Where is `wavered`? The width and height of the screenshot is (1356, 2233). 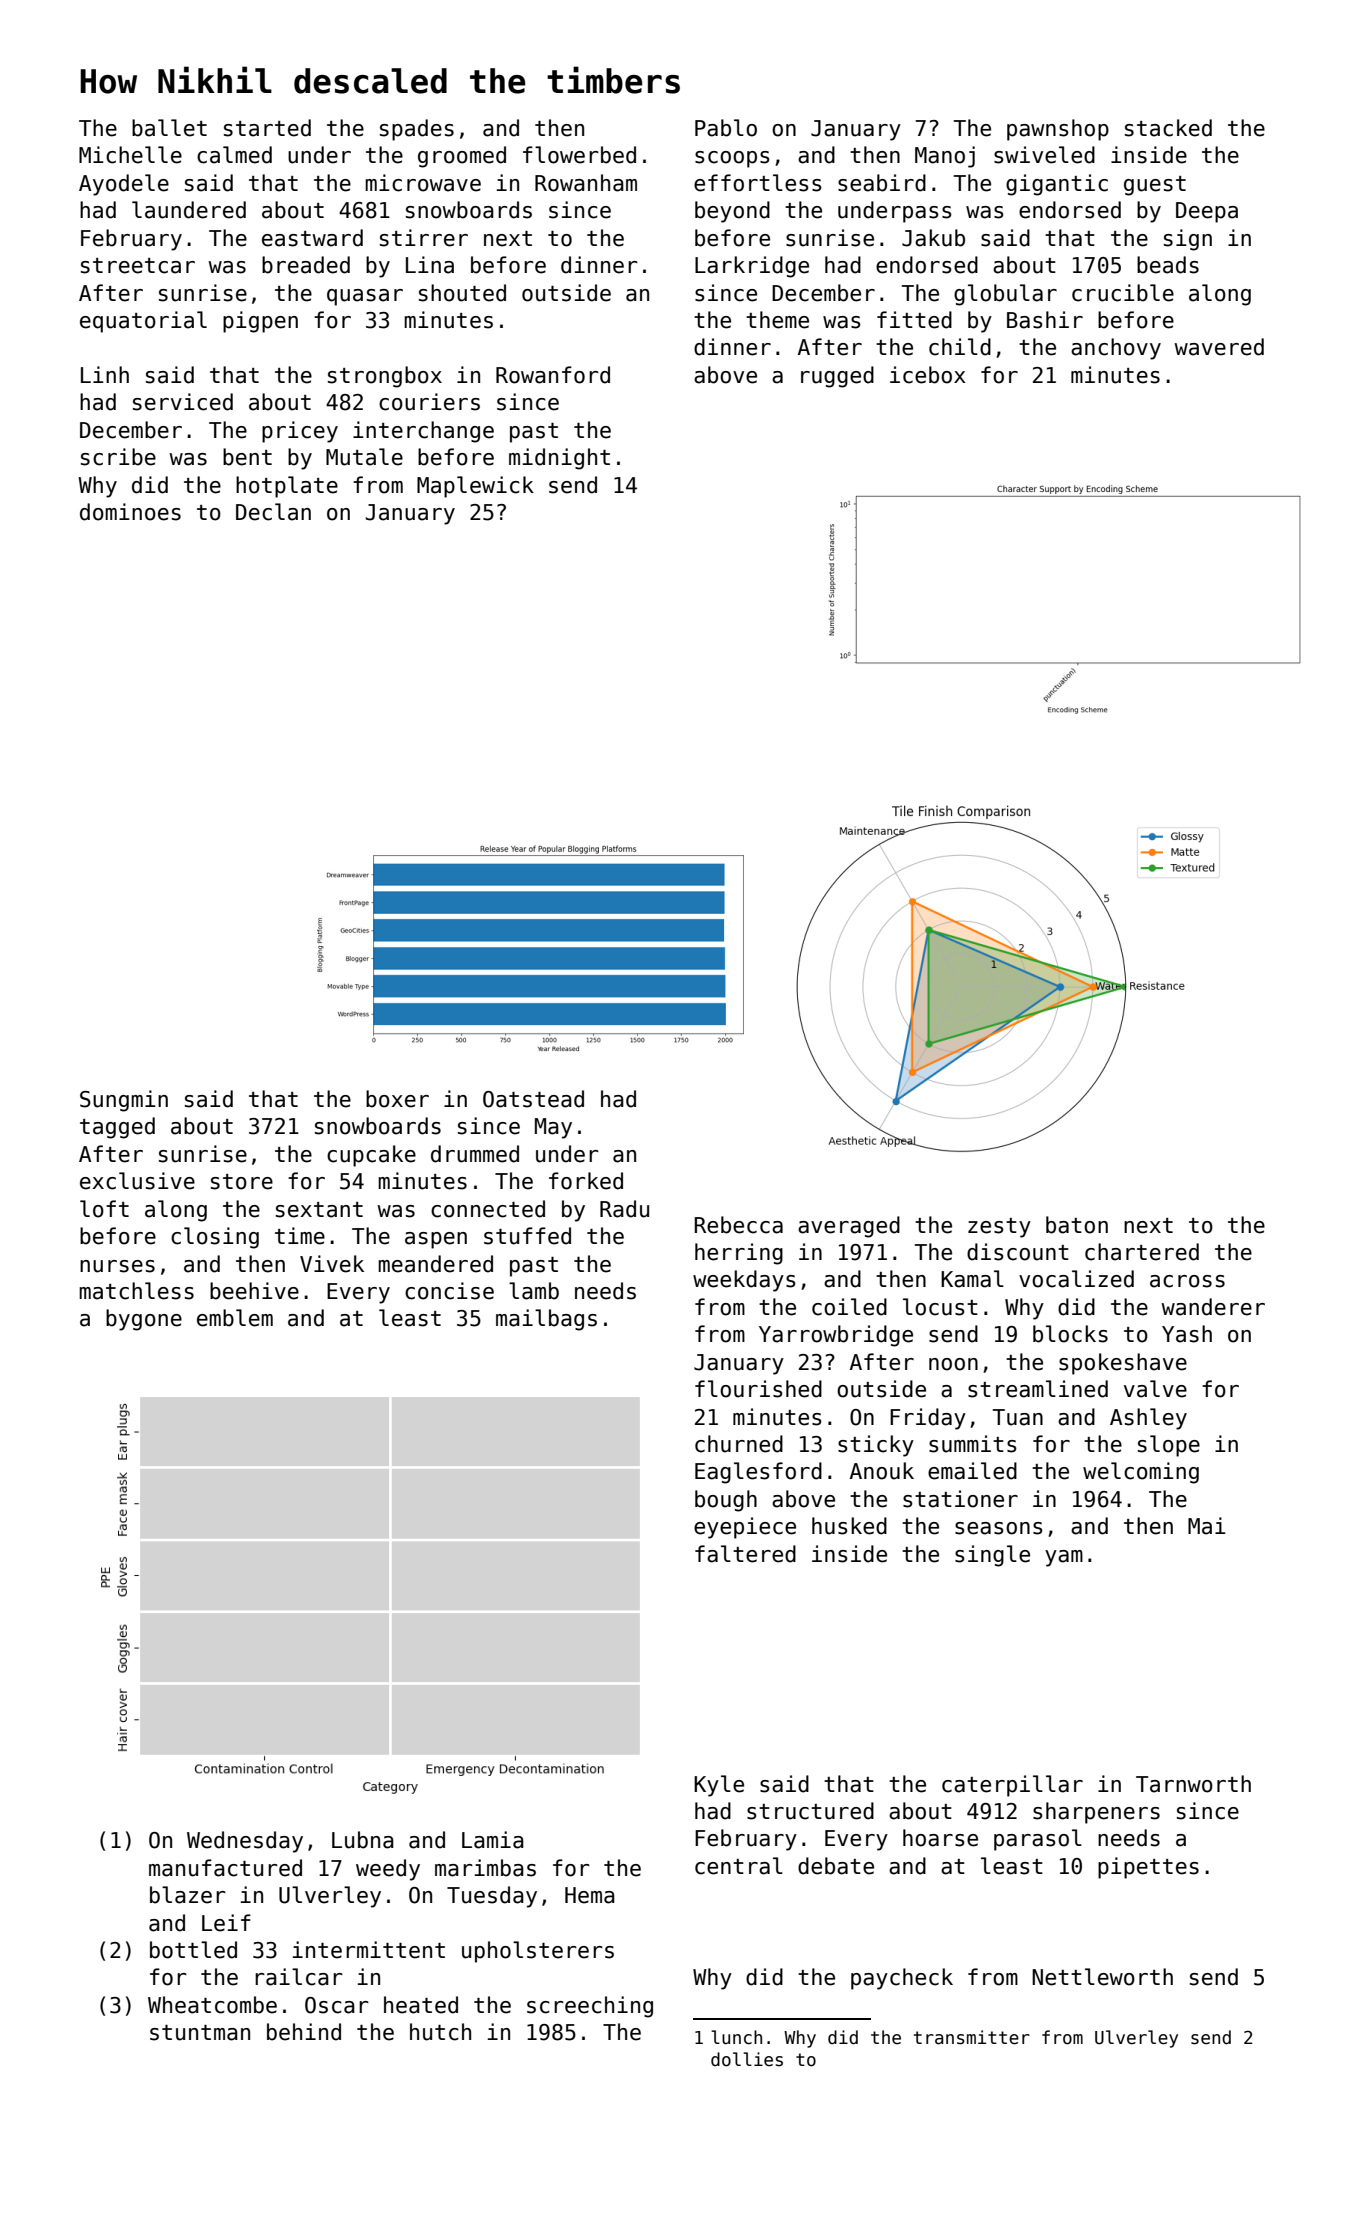 wavered is located at coordinates (1219, 347).
